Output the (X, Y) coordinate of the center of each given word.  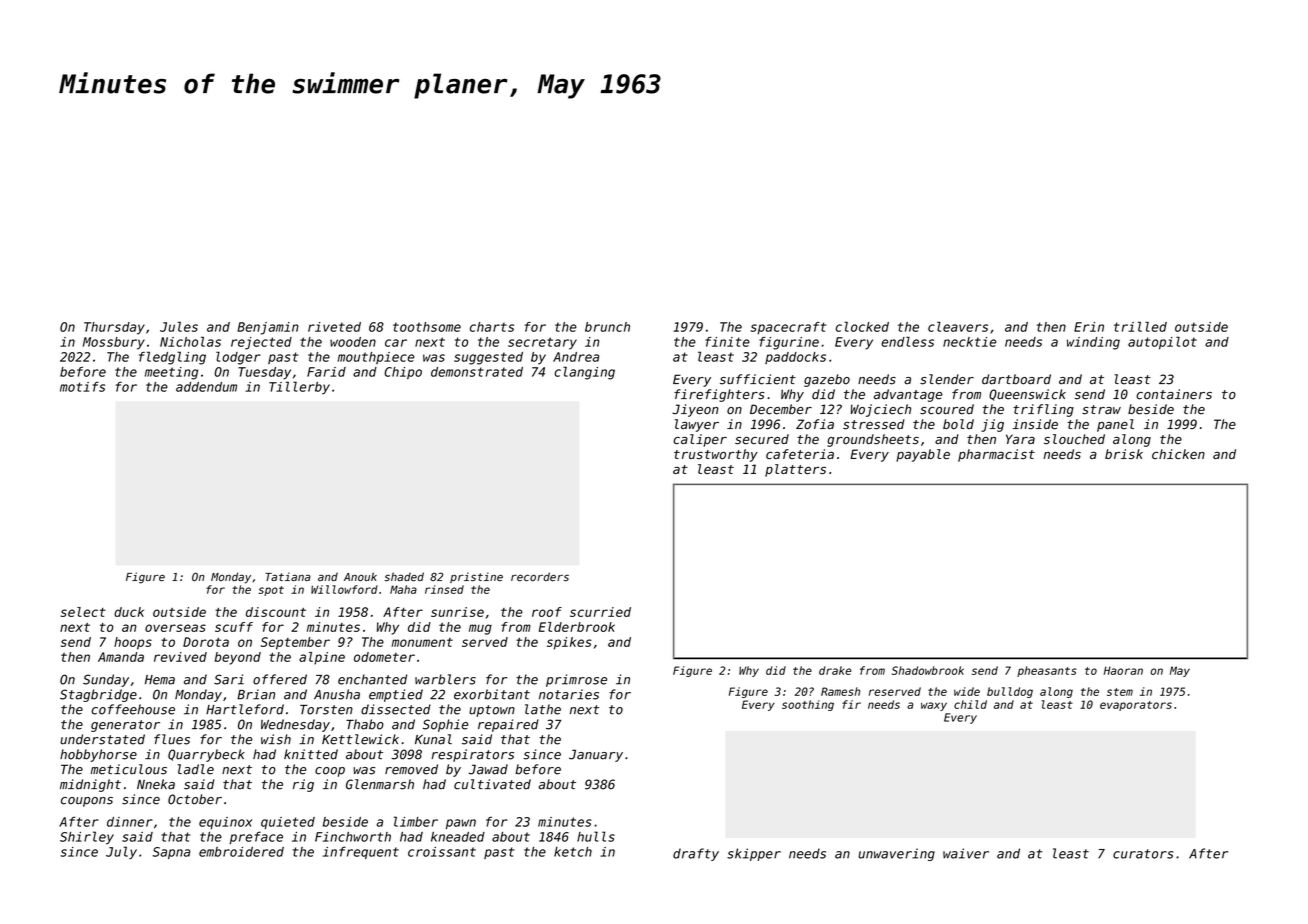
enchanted (372, 679)
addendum (206, 387)
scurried (600, 612)
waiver (966, 853)
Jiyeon (695, 410)
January (596, 755)
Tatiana (288, 576)
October (195, 799)
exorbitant (492, 694)
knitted (311, 754)
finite (727, 342)
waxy (934, 706)
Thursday (114, 328)
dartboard (1016, 379)
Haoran (1123, 670)
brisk (1124, 454)
